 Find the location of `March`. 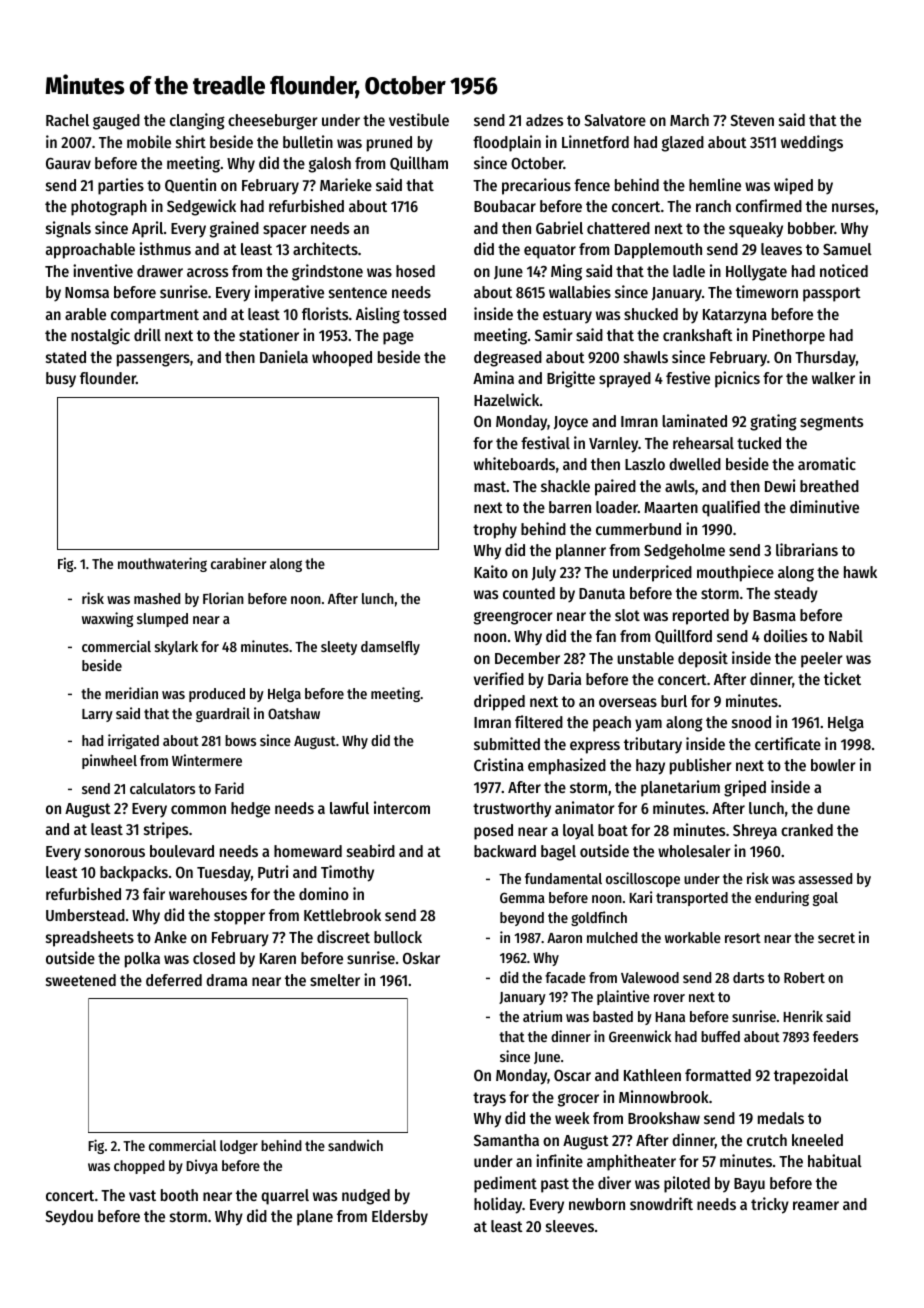

March is located at coordinates (689, 120).
